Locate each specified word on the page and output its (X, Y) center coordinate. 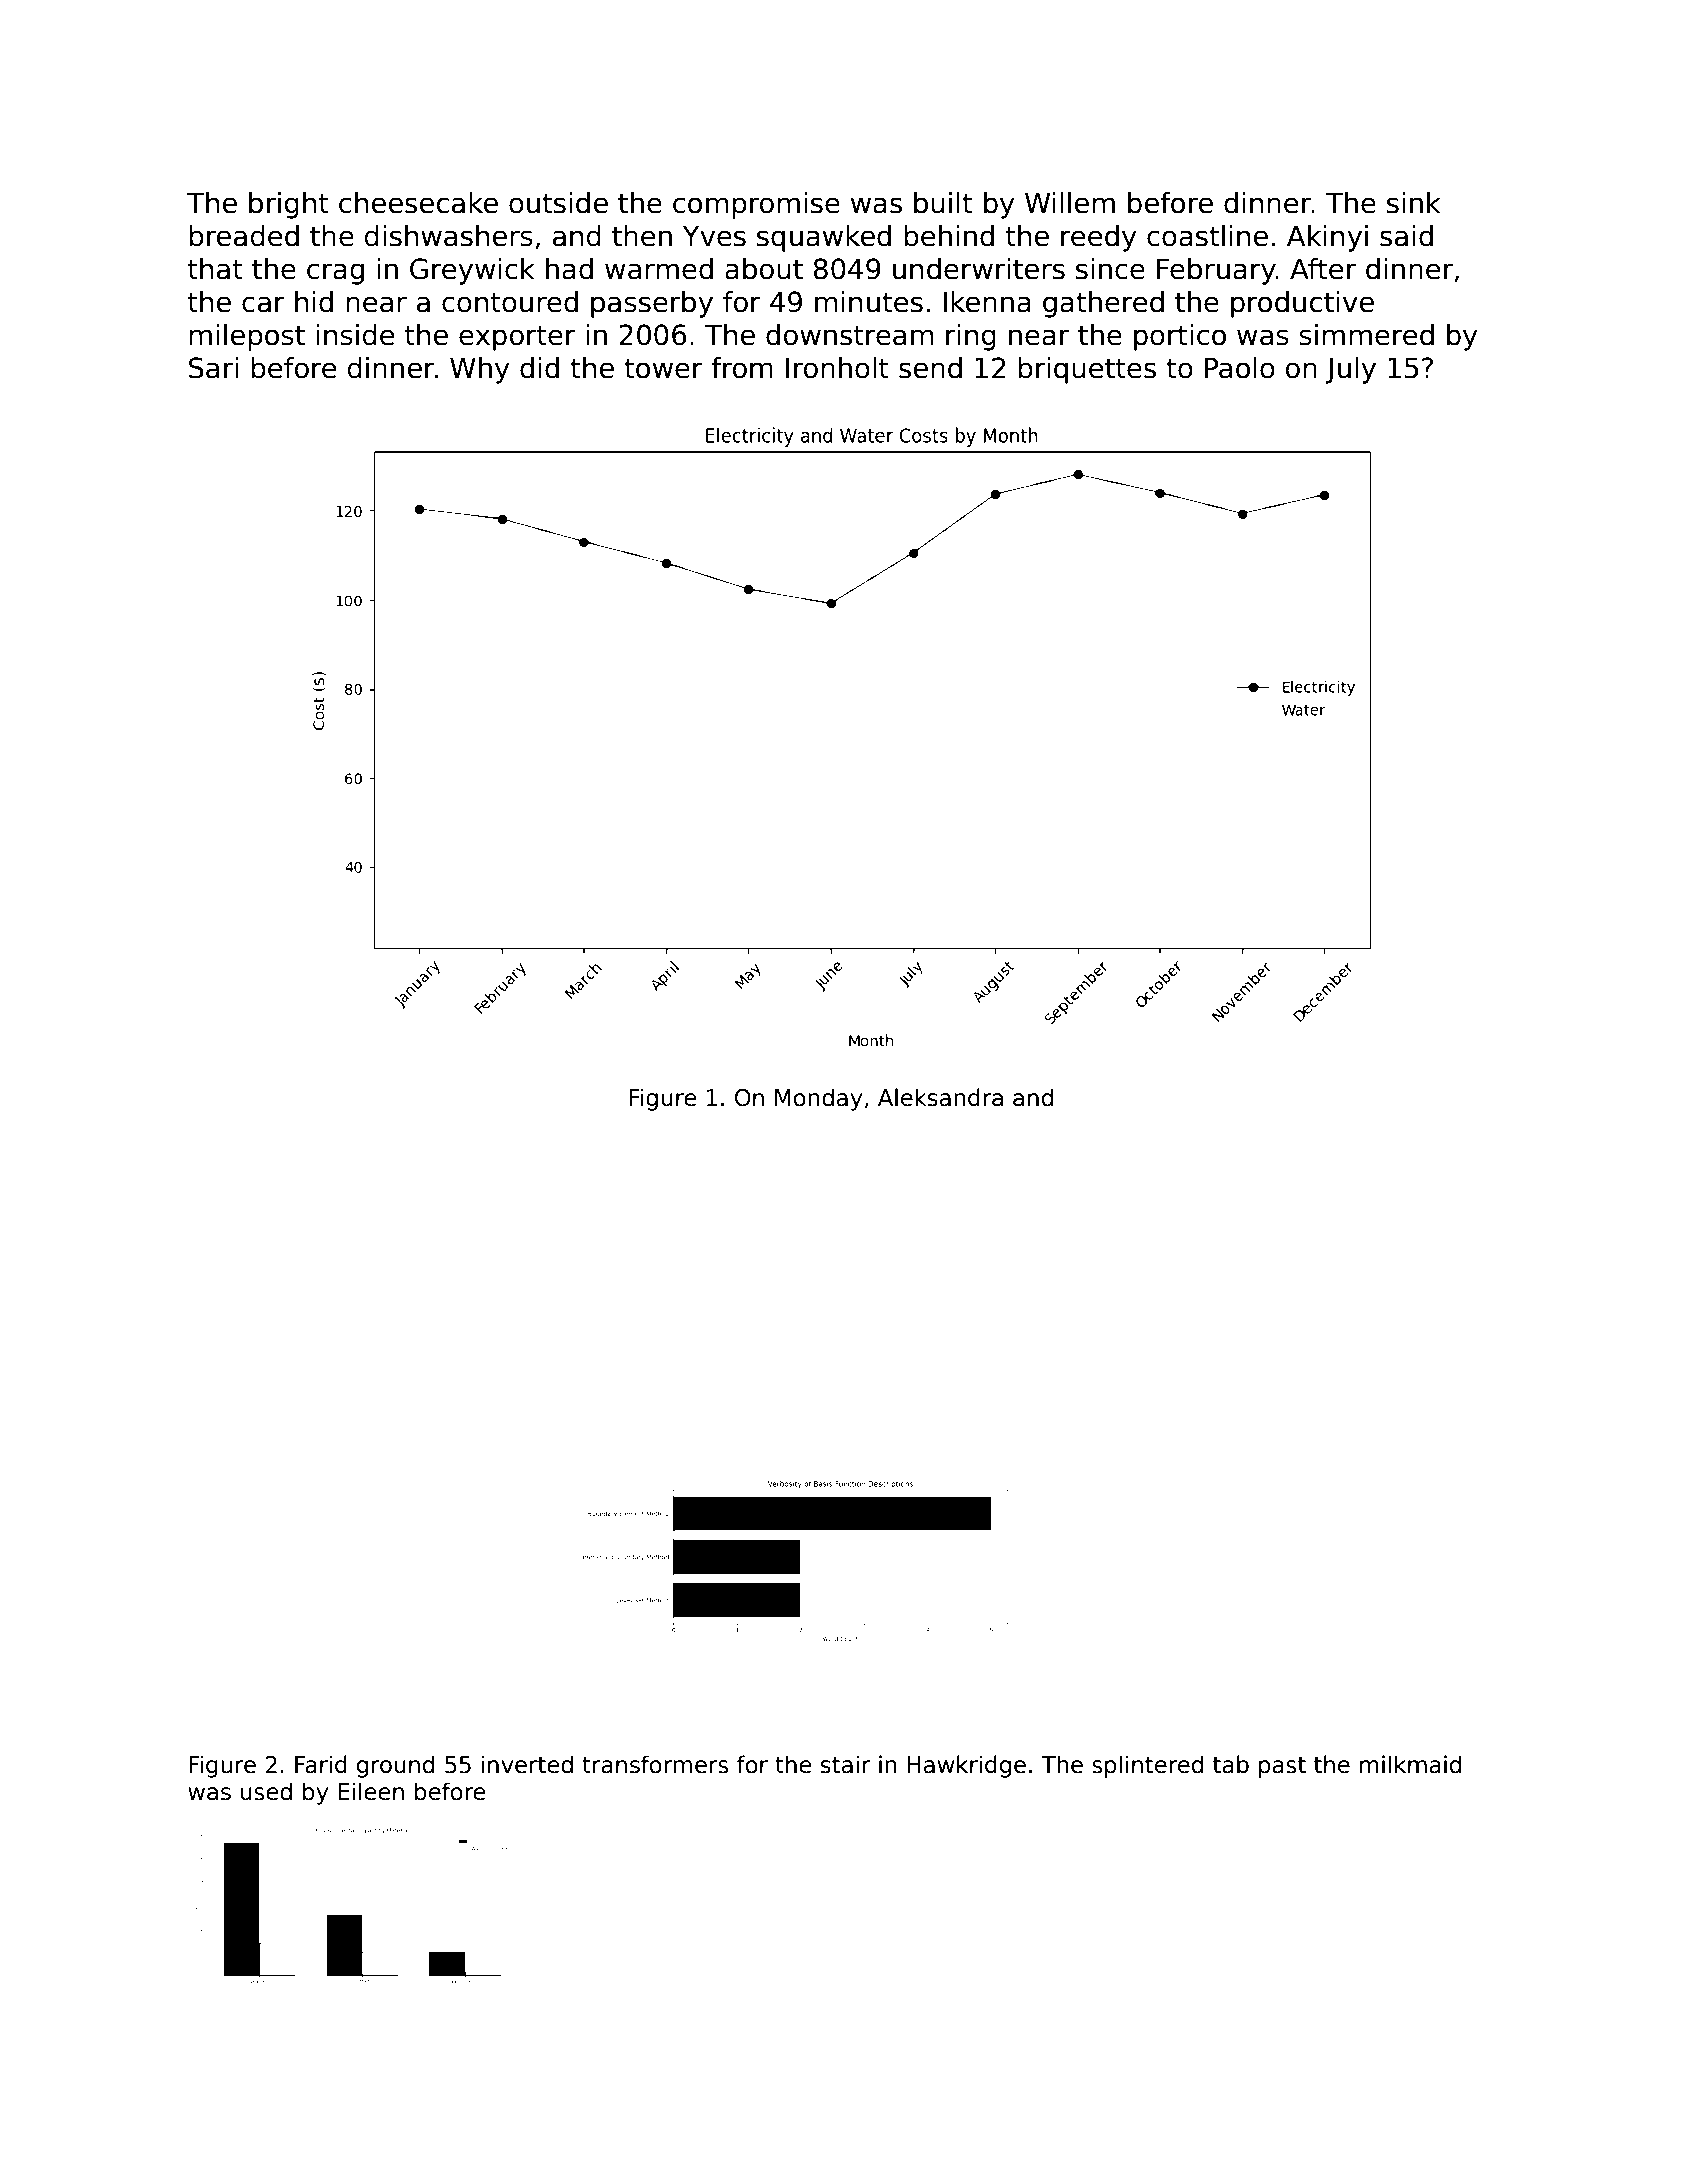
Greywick (472, 271)
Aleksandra (940, 1097)
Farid (321, 1764)
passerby (652, 304)
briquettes (1087, 370)
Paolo (1240, 368)
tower (663, 368)
